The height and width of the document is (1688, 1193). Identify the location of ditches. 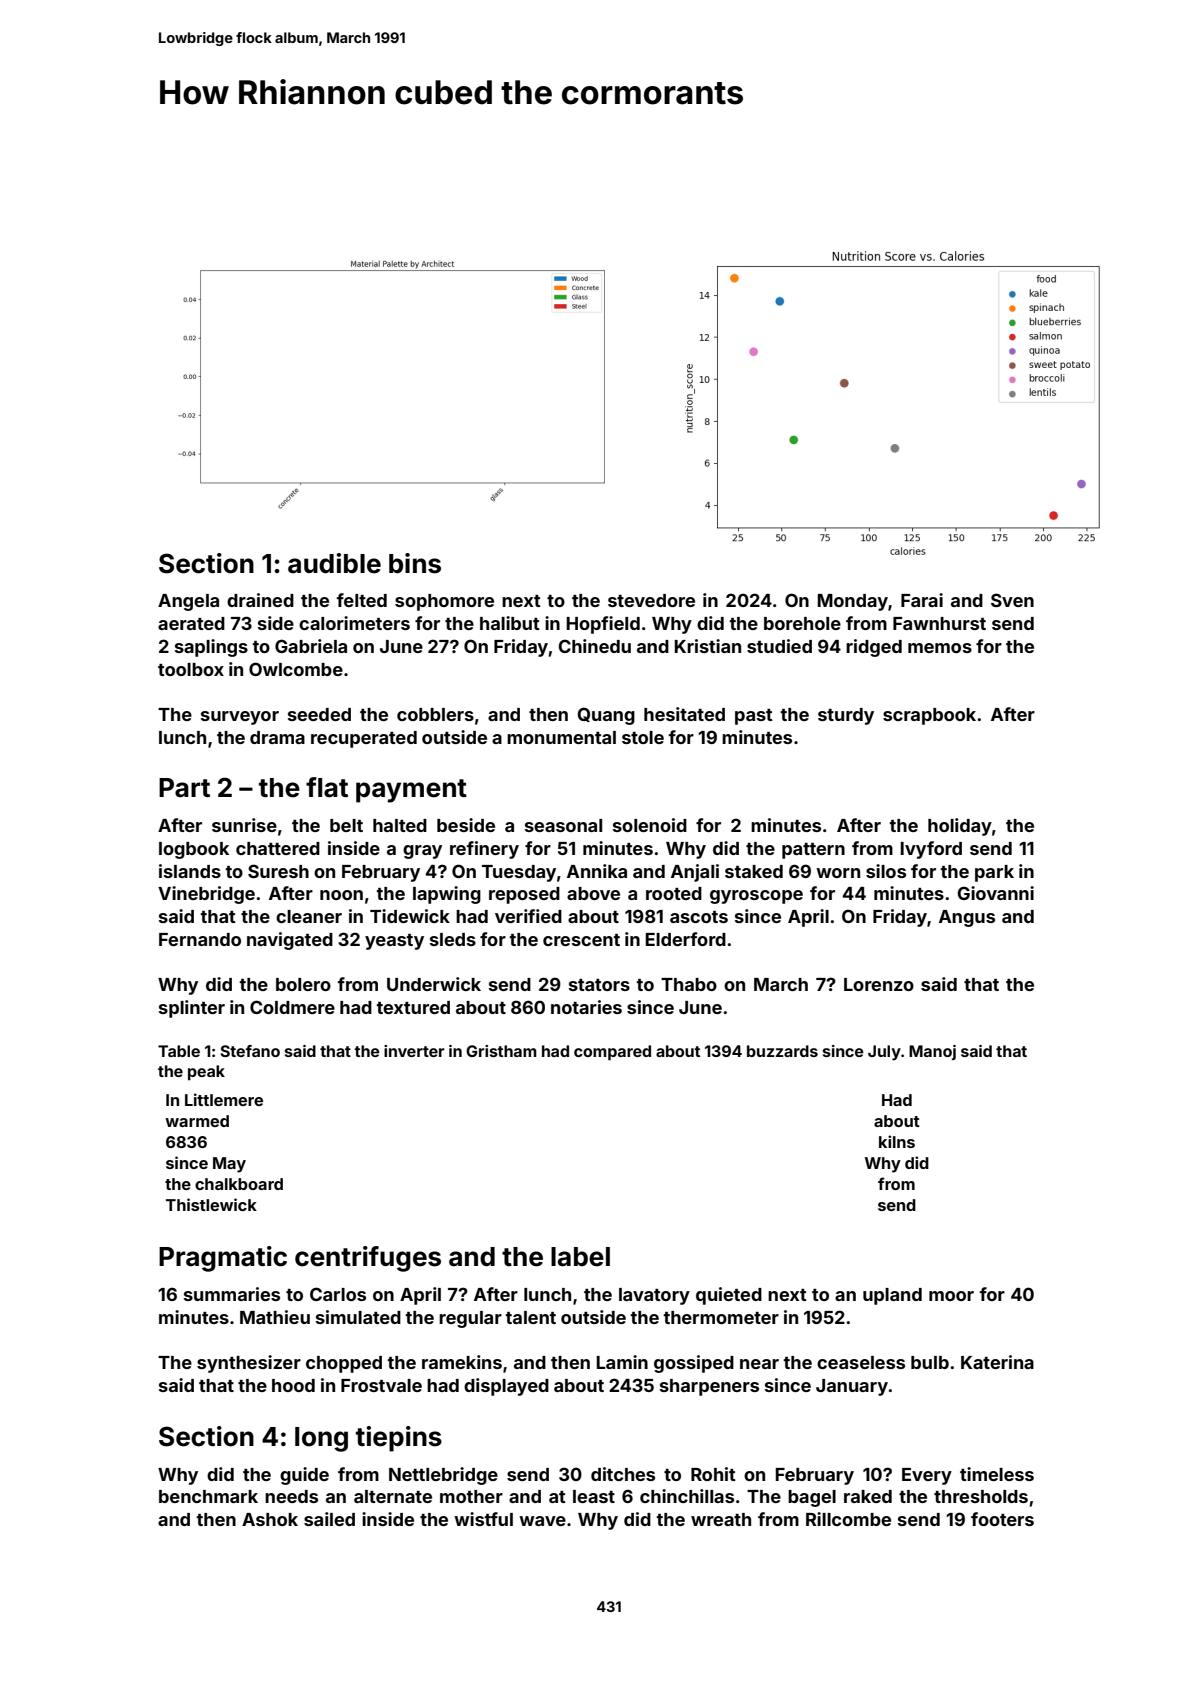
(623, 1474).
